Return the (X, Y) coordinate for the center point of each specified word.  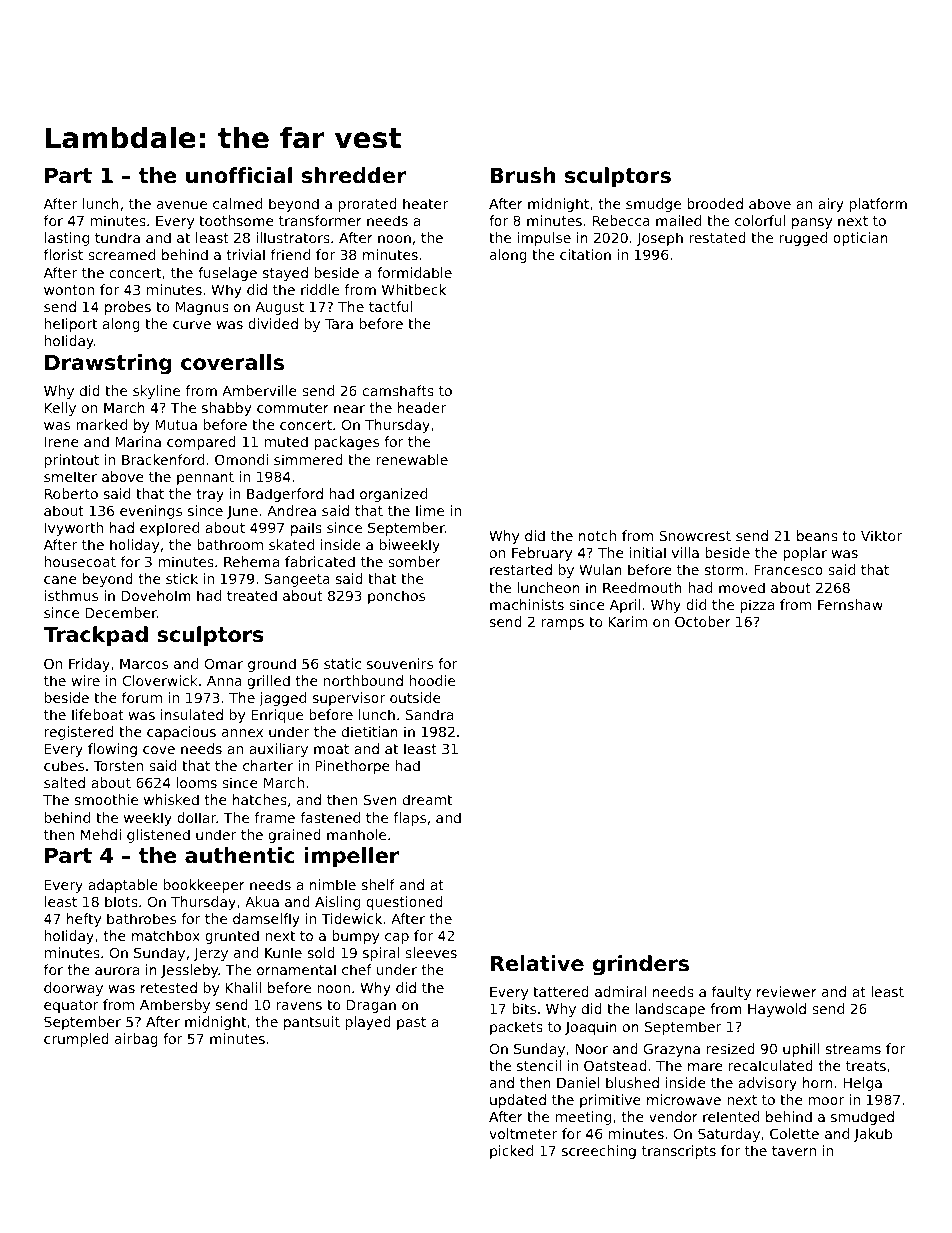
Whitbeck (414, 289)
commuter (293, 408)
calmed (237, 203)
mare (705, 1067)
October (703, 621)
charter (268, 765)
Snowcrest (695, 535)
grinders (640, 965)
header (422, 407)
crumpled (76, 1040)
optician (860, 239)
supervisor (349, 699)
